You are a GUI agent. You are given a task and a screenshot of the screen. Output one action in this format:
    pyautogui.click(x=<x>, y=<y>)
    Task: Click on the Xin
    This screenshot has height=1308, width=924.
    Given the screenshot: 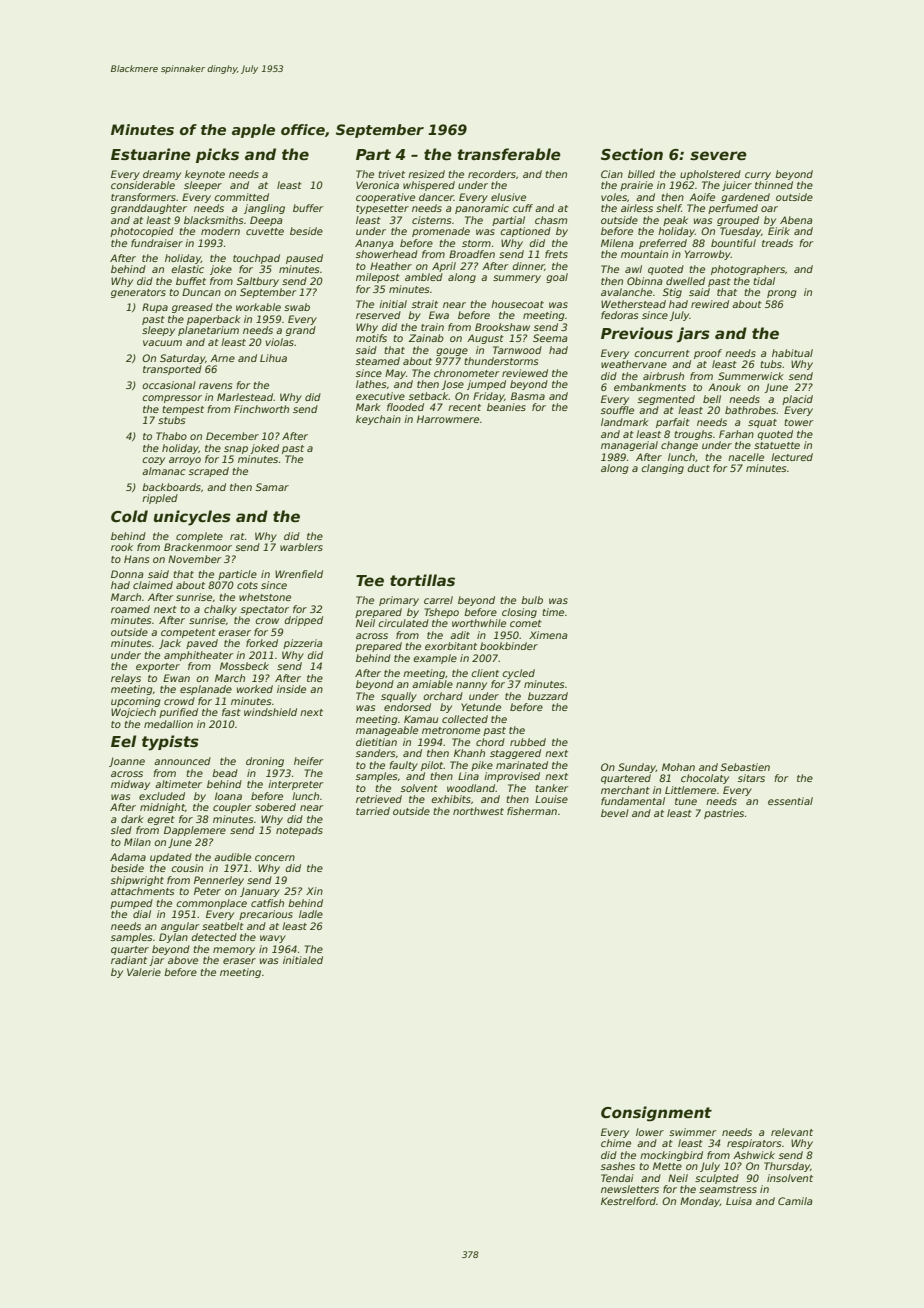 What is the action you would take?
    pyautogui.click(x=314, y=891)
